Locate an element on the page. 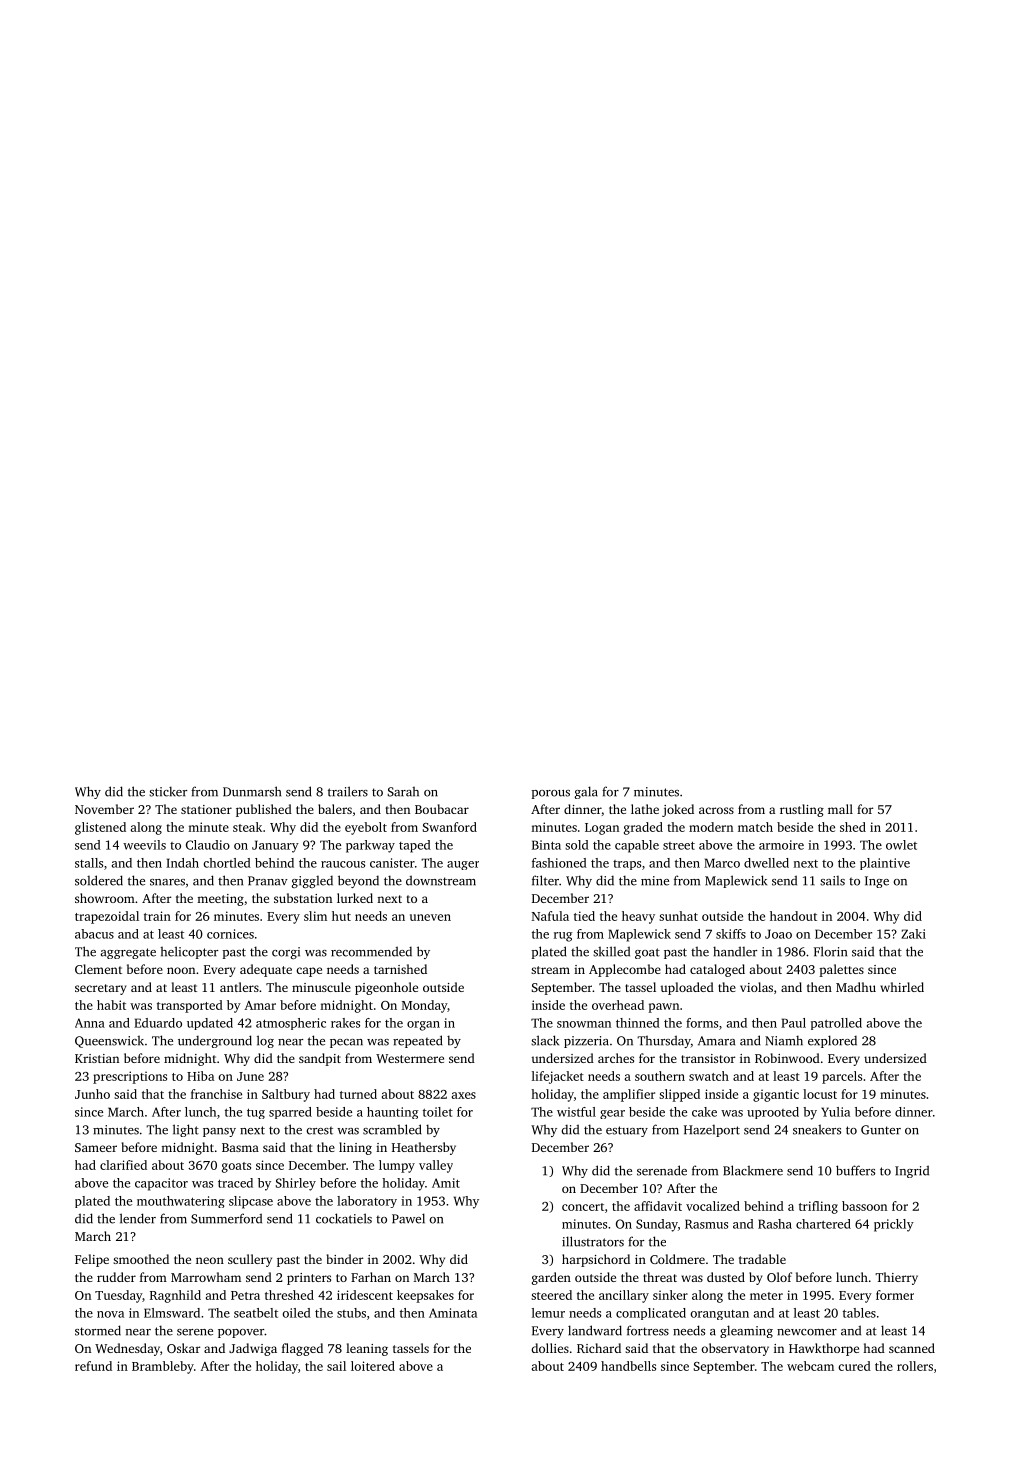  mall is located at coordinates (840, 809).
